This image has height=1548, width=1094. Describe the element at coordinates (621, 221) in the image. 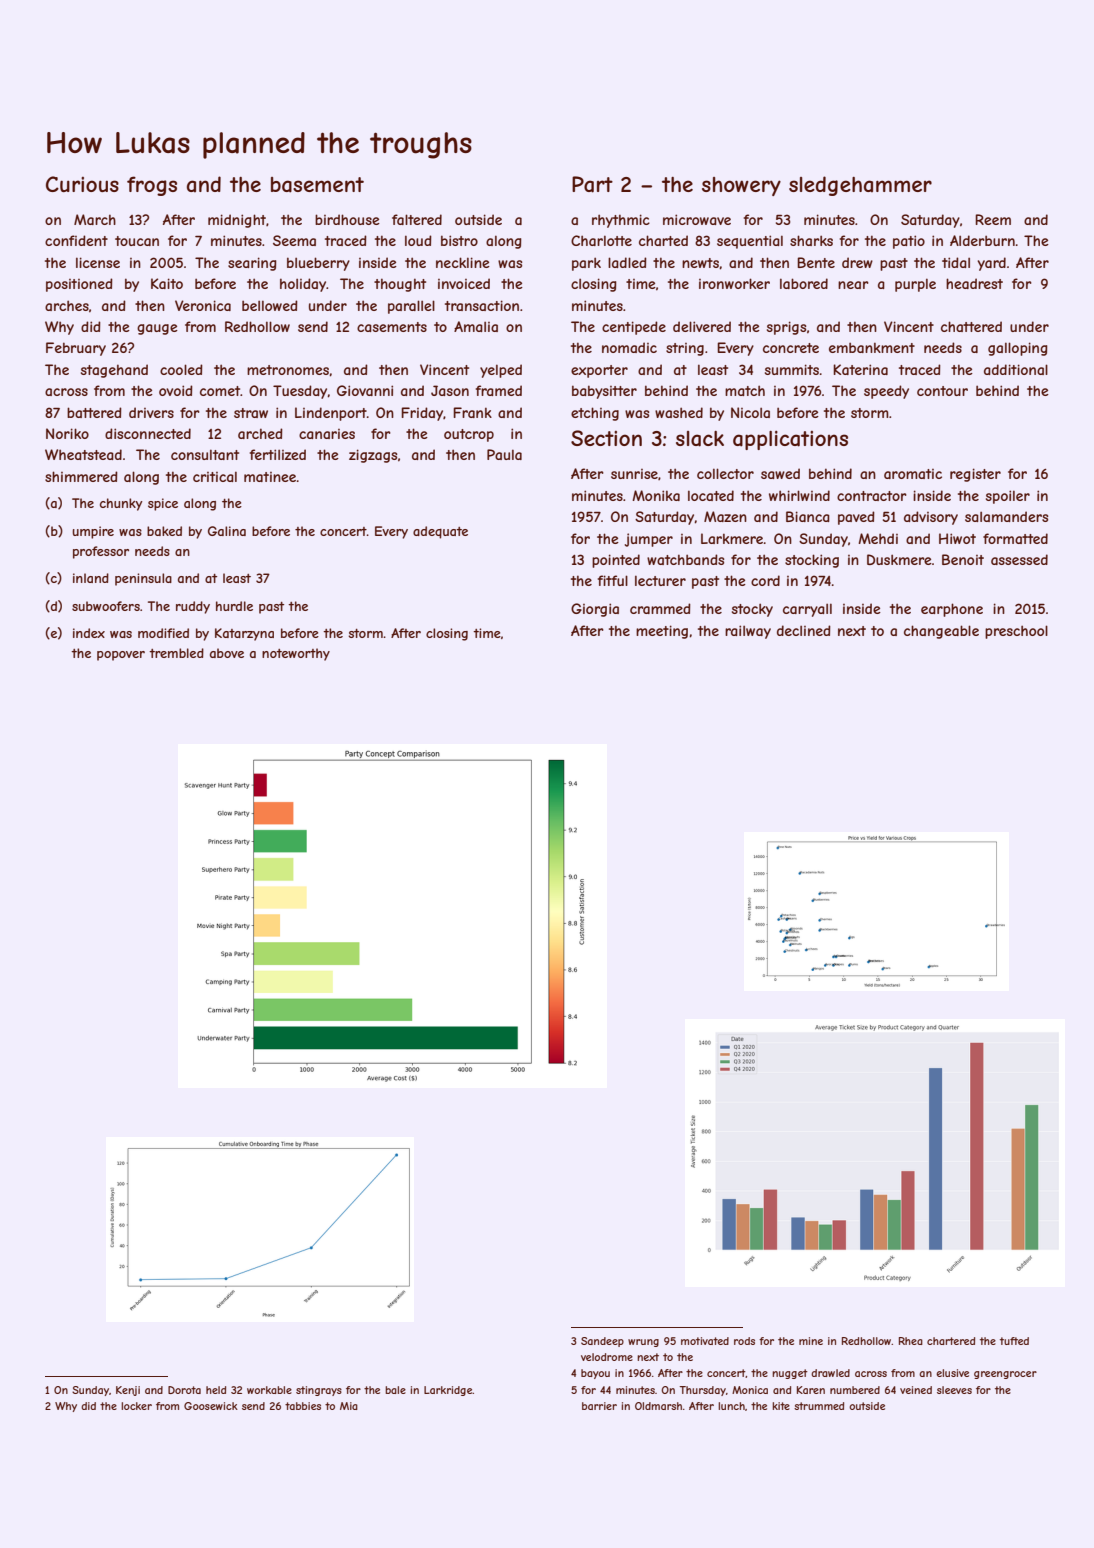

I see `rhythmic` at that location.
